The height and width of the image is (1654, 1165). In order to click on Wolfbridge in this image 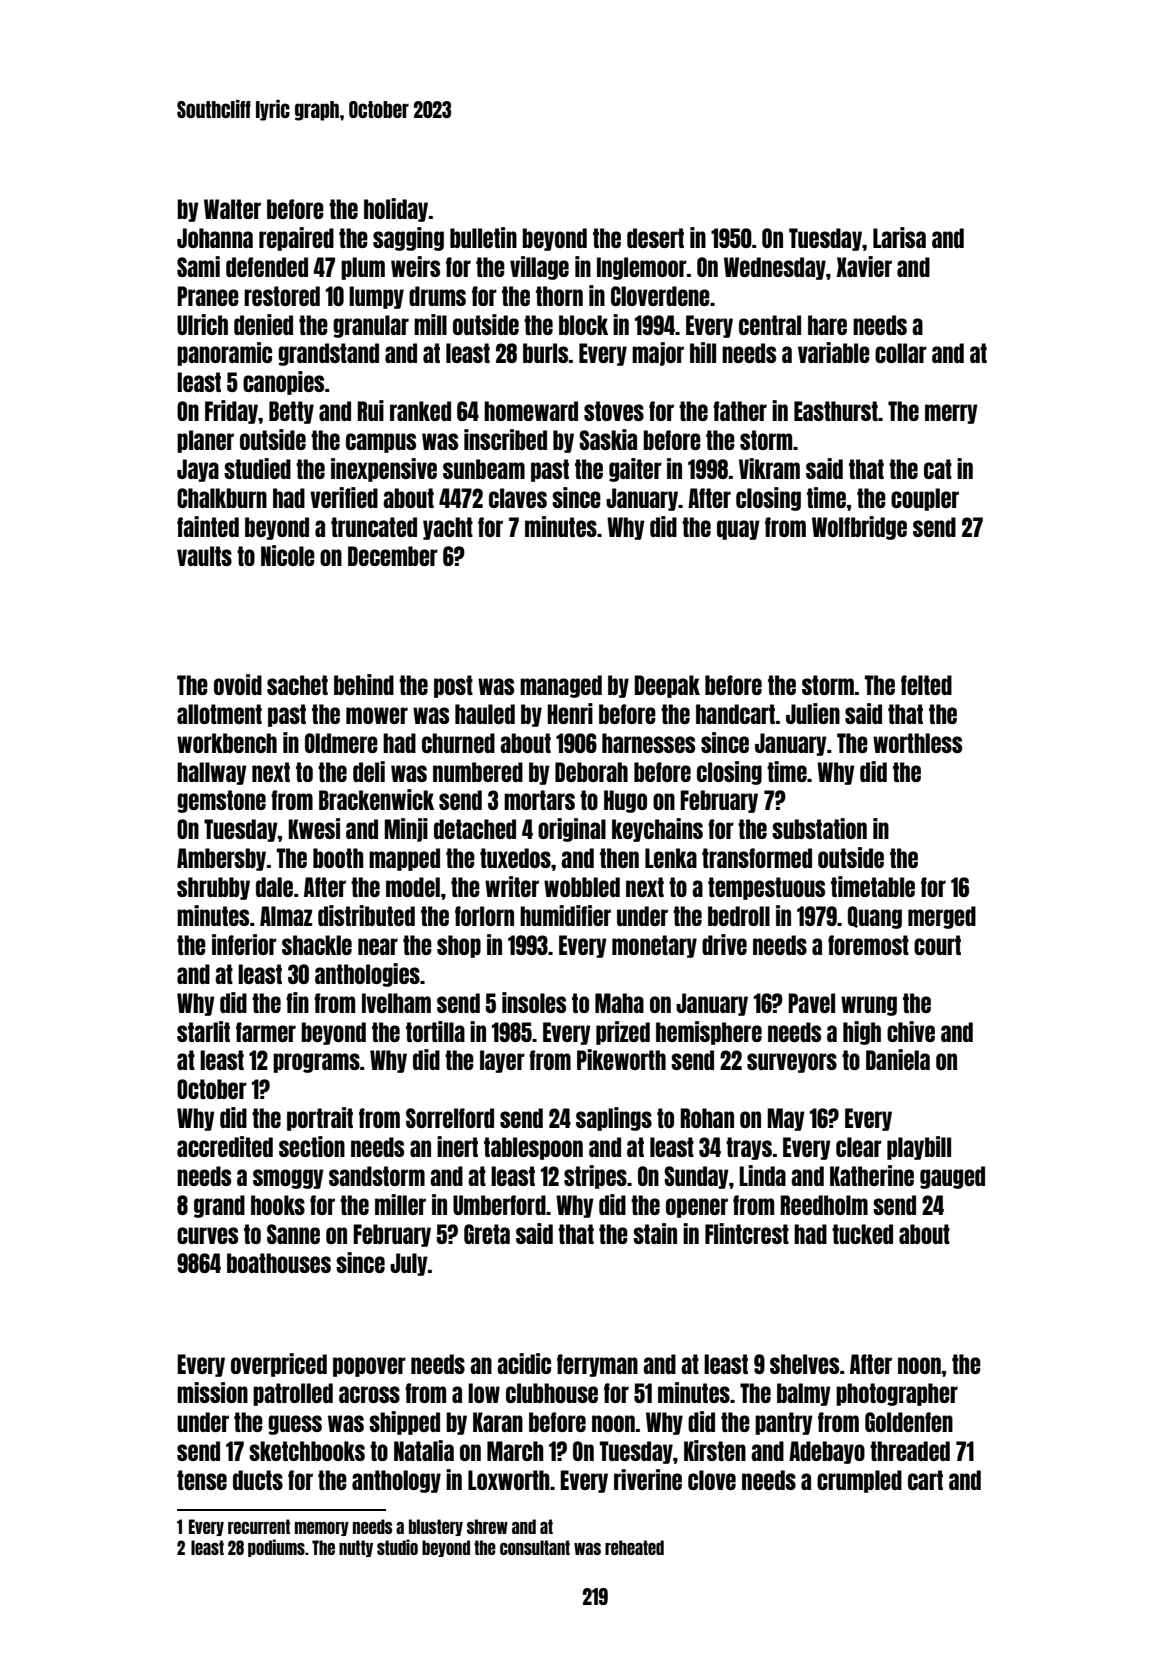, I will do `click(859, 528)`.
